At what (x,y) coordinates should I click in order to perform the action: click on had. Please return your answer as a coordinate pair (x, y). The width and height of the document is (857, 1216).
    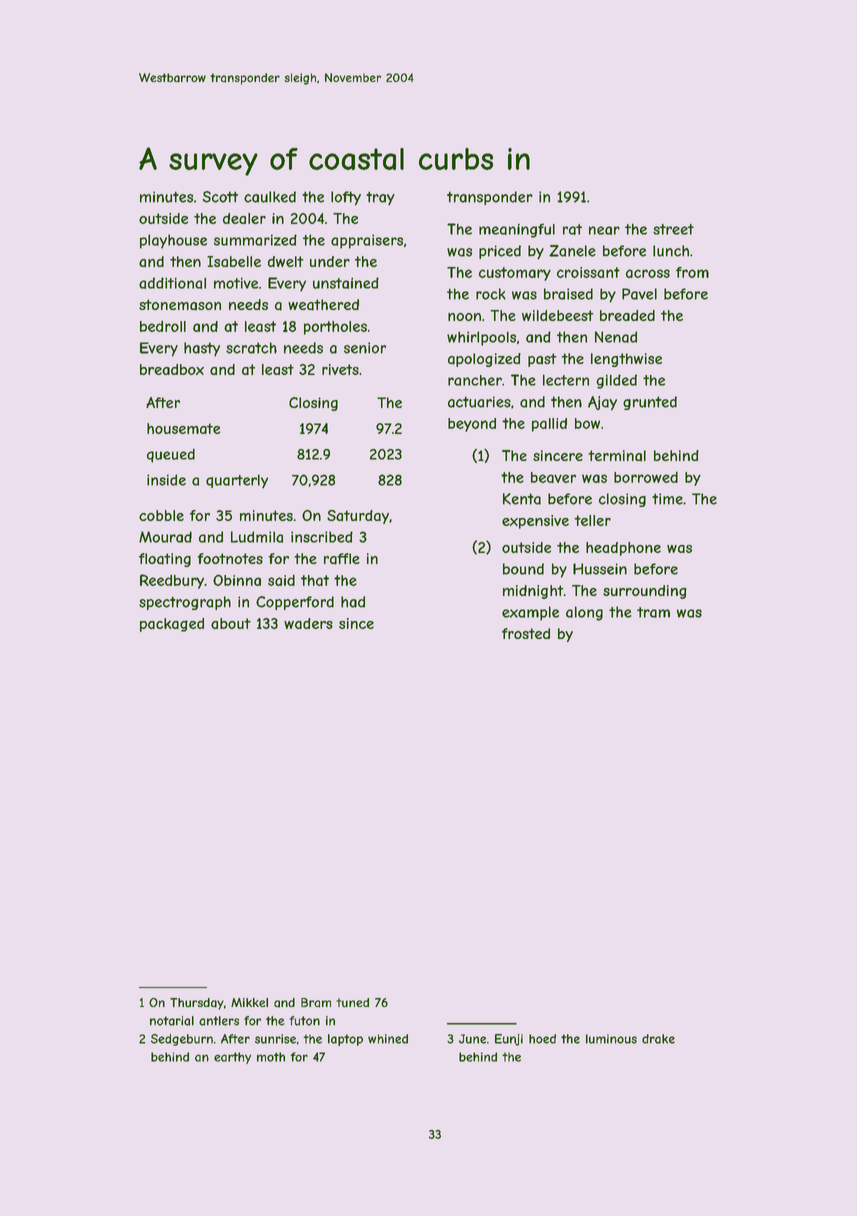
    Looking at the image, I should click on (353, 602).
